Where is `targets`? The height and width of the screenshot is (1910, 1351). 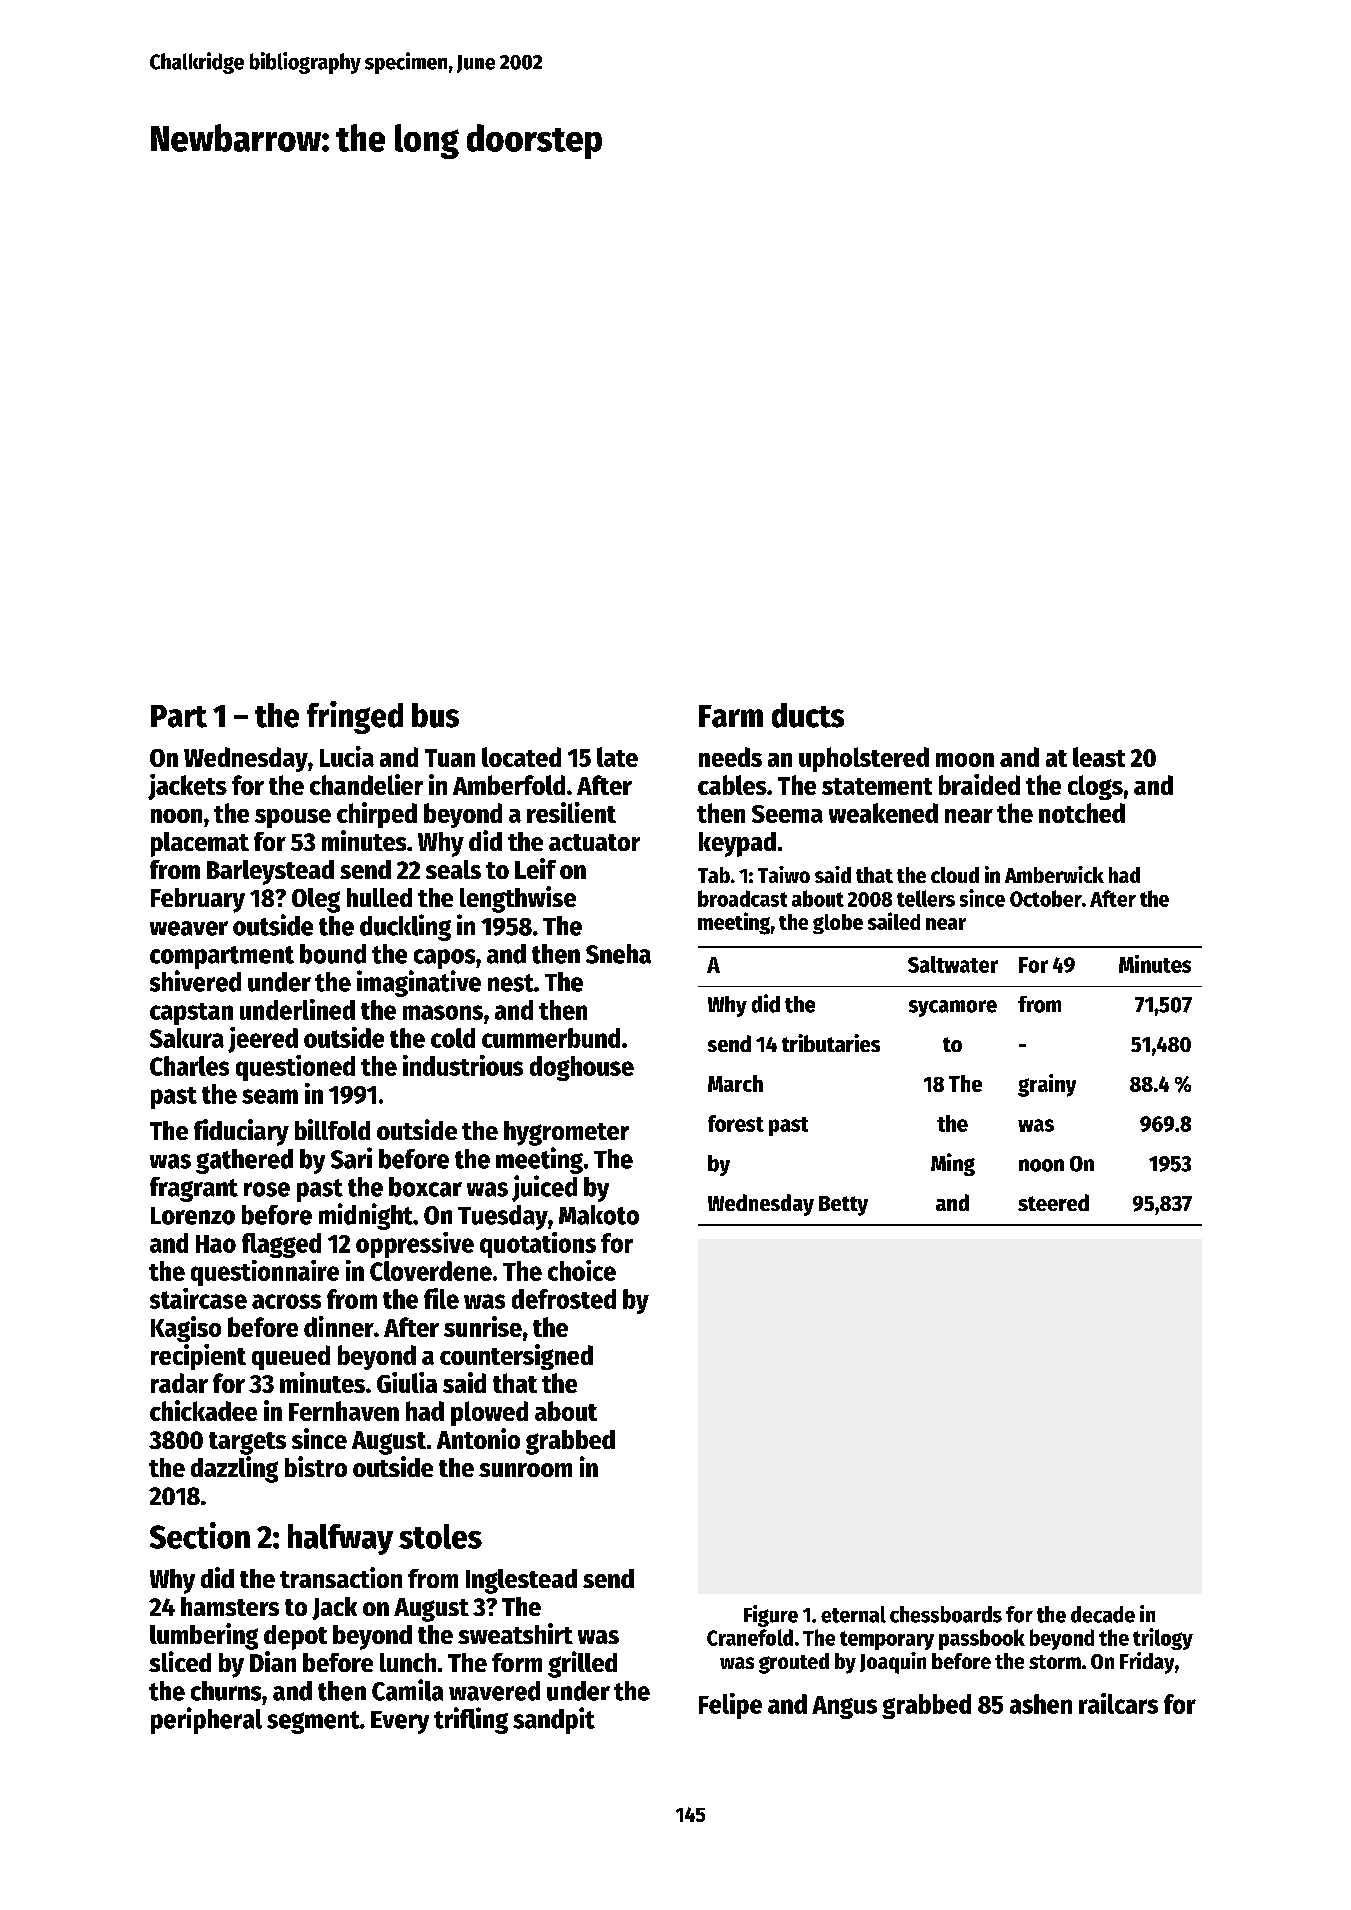
targets is located at coordinates (247, 1443).
